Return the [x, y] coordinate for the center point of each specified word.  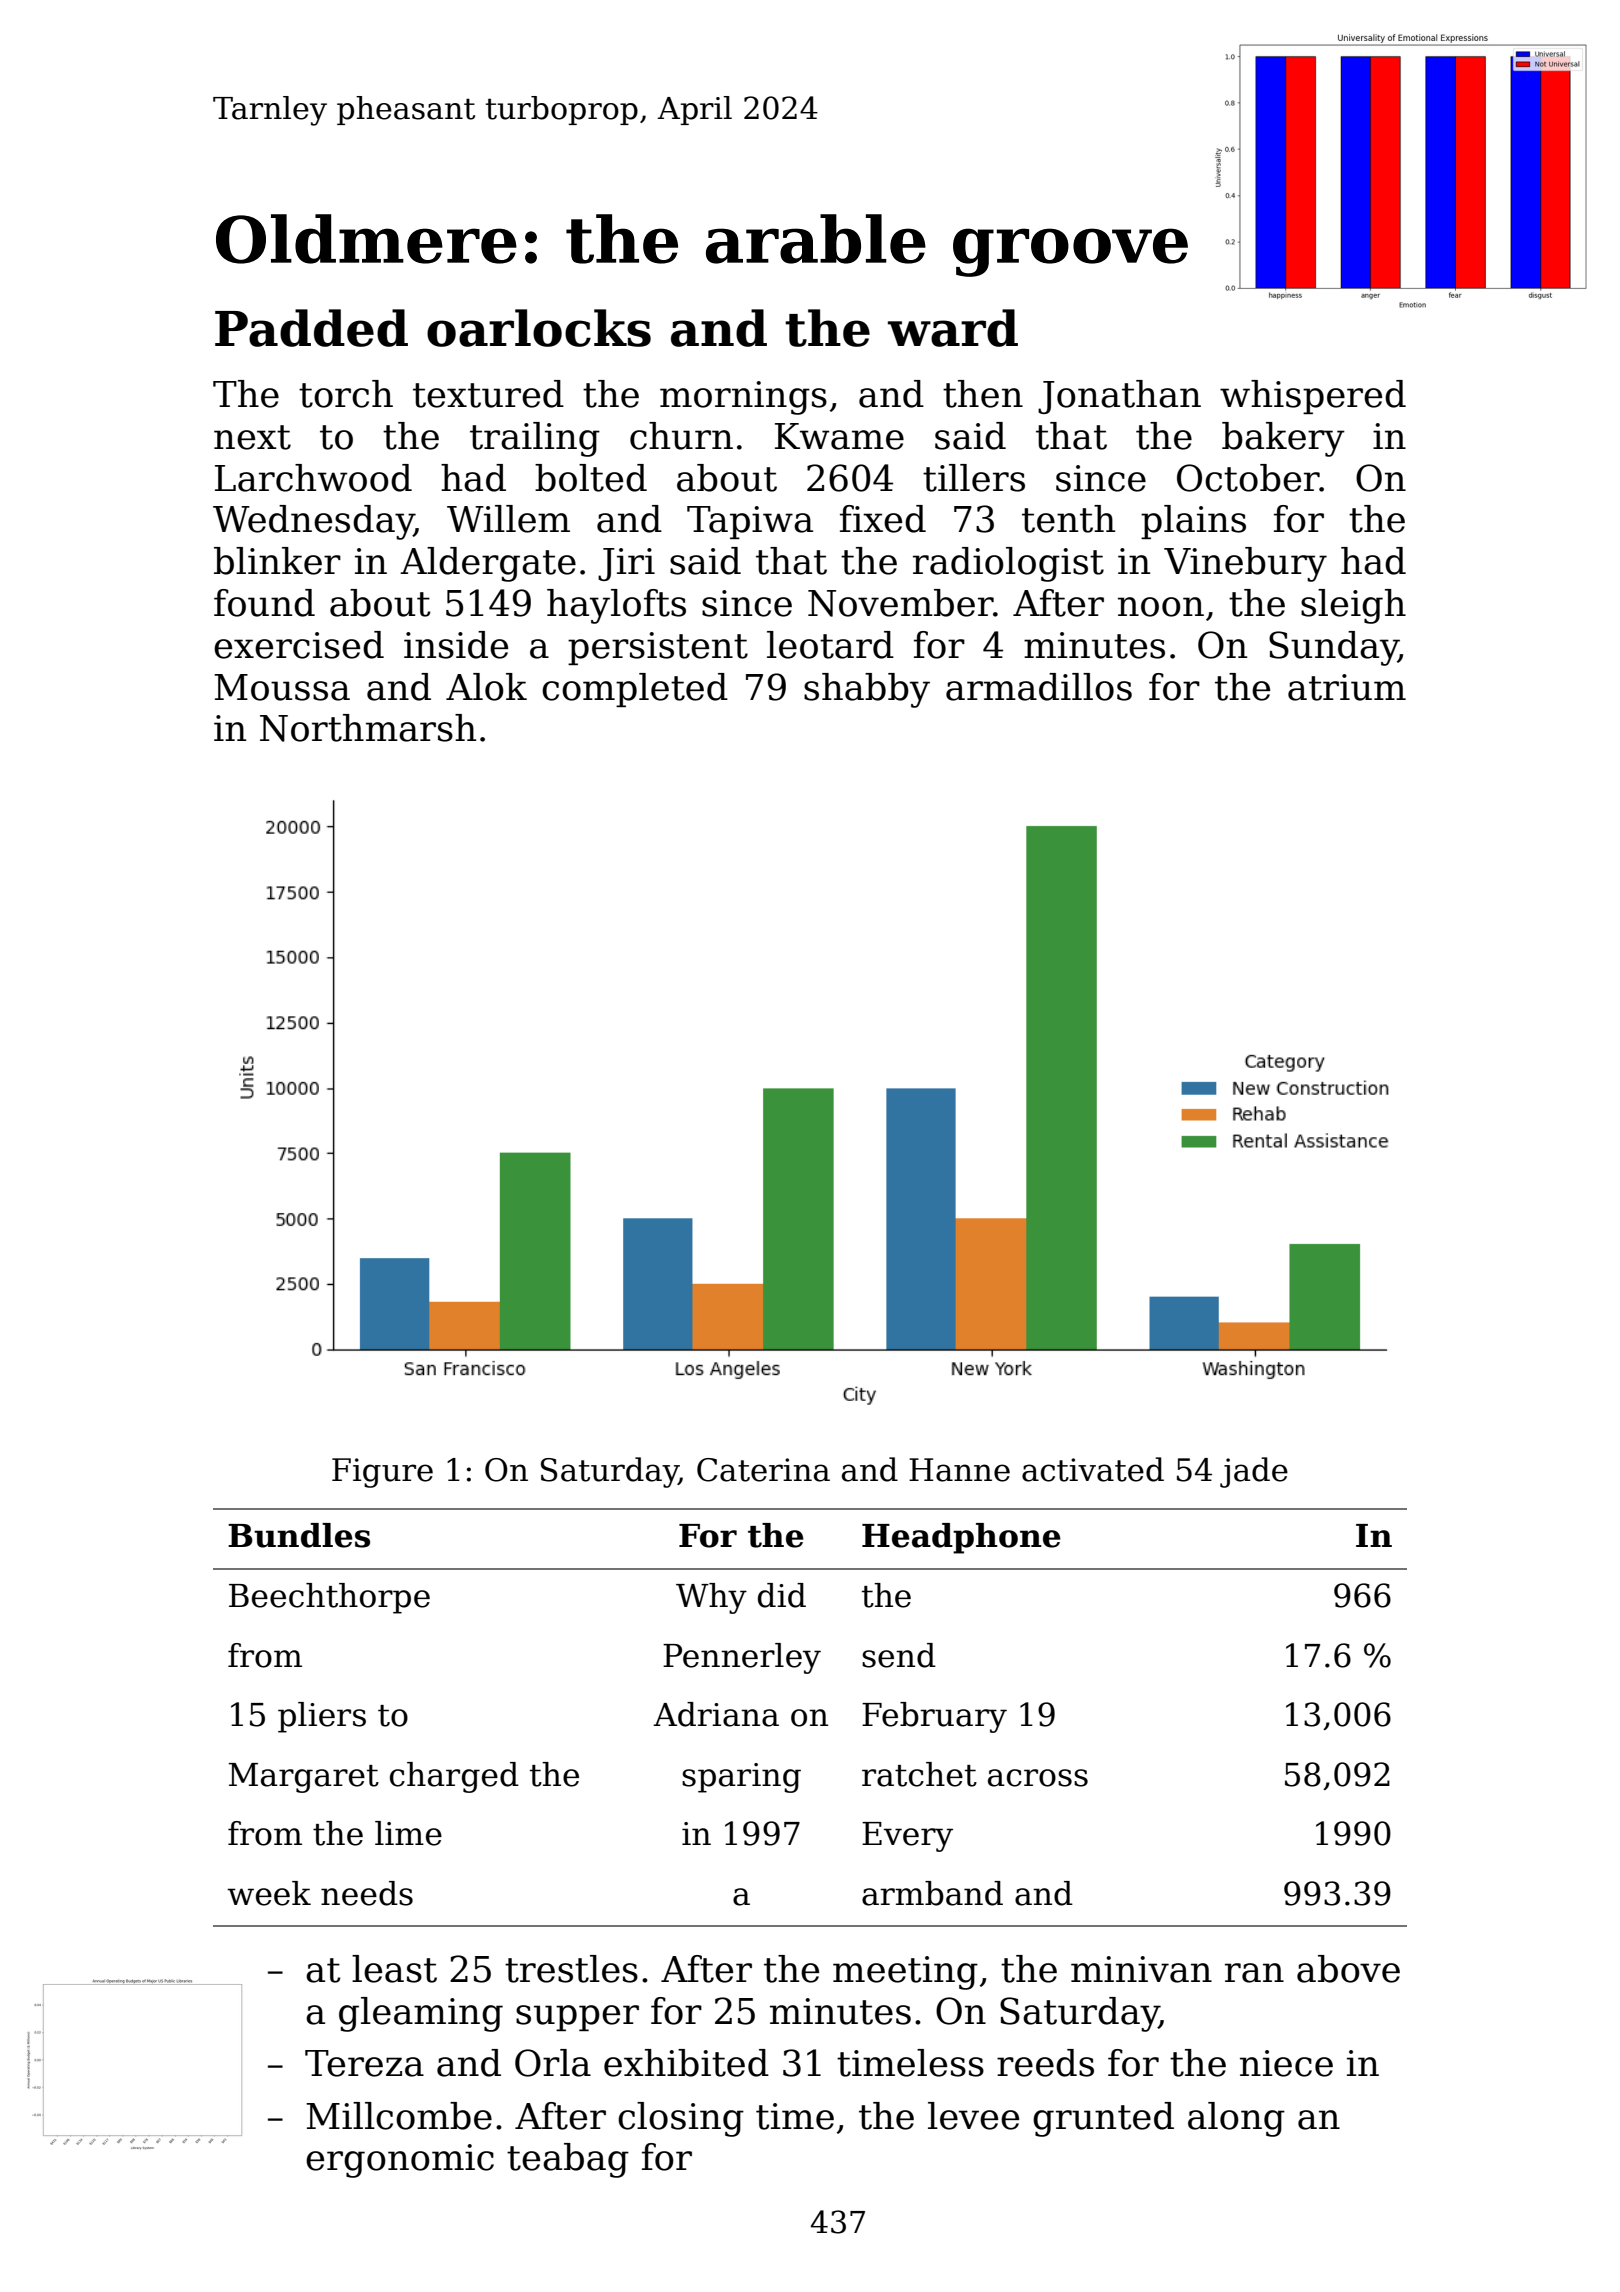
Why [711, 1598]
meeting [905, 1973]
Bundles [299, 1535]
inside [456, 645]
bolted [591, 478]
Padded [311, 328]
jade [1254, 1472]
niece [1286, 2063]
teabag [568, 2160]
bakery [1283, 439]
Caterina [763, 1470]
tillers [974, 478]
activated [1093, 1469]
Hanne [959, 1470]
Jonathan [1119, 397]
